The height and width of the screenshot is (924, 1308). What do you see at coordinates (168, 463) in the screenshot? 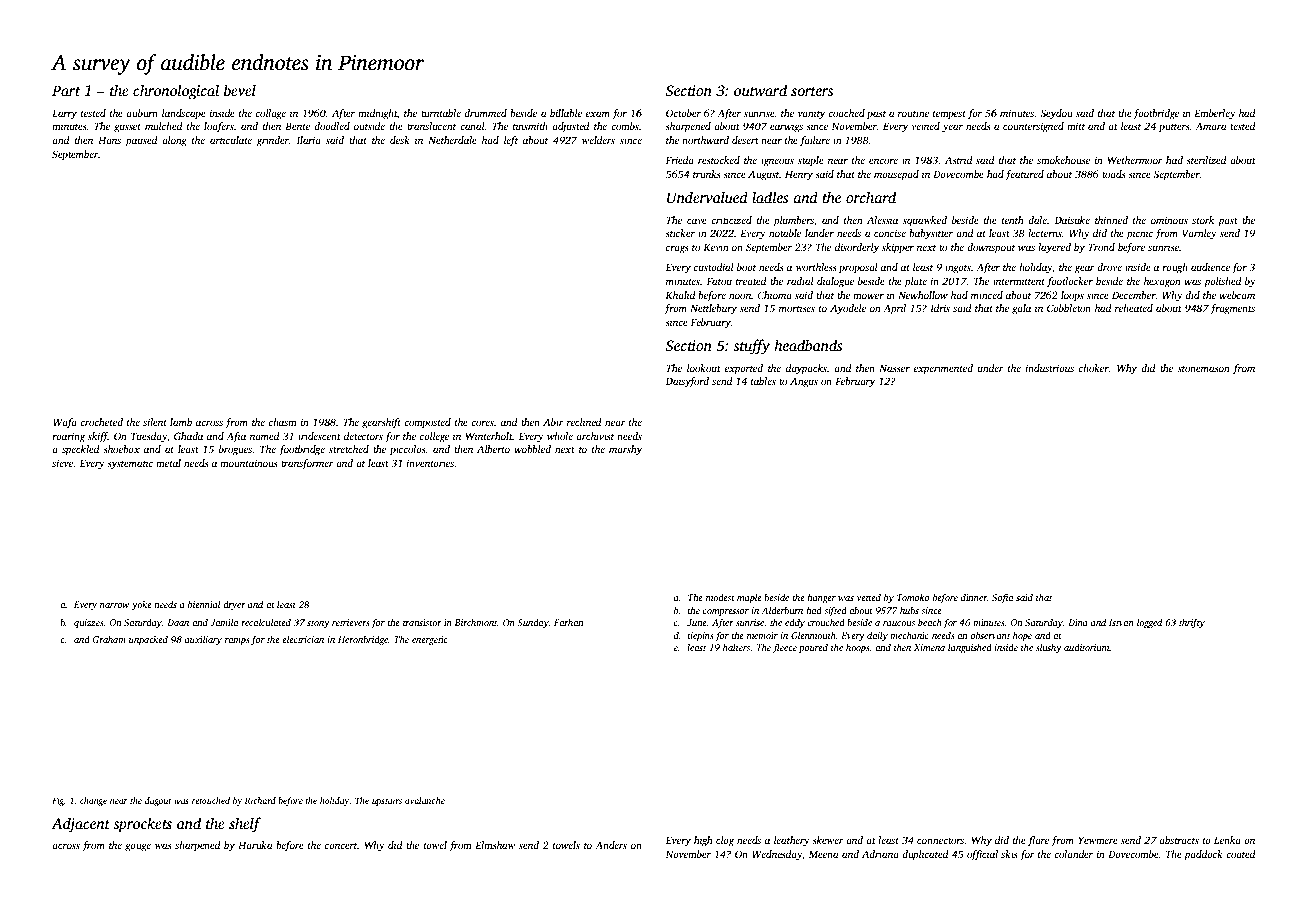
I see `metal` at bounding box center [168, 463].
